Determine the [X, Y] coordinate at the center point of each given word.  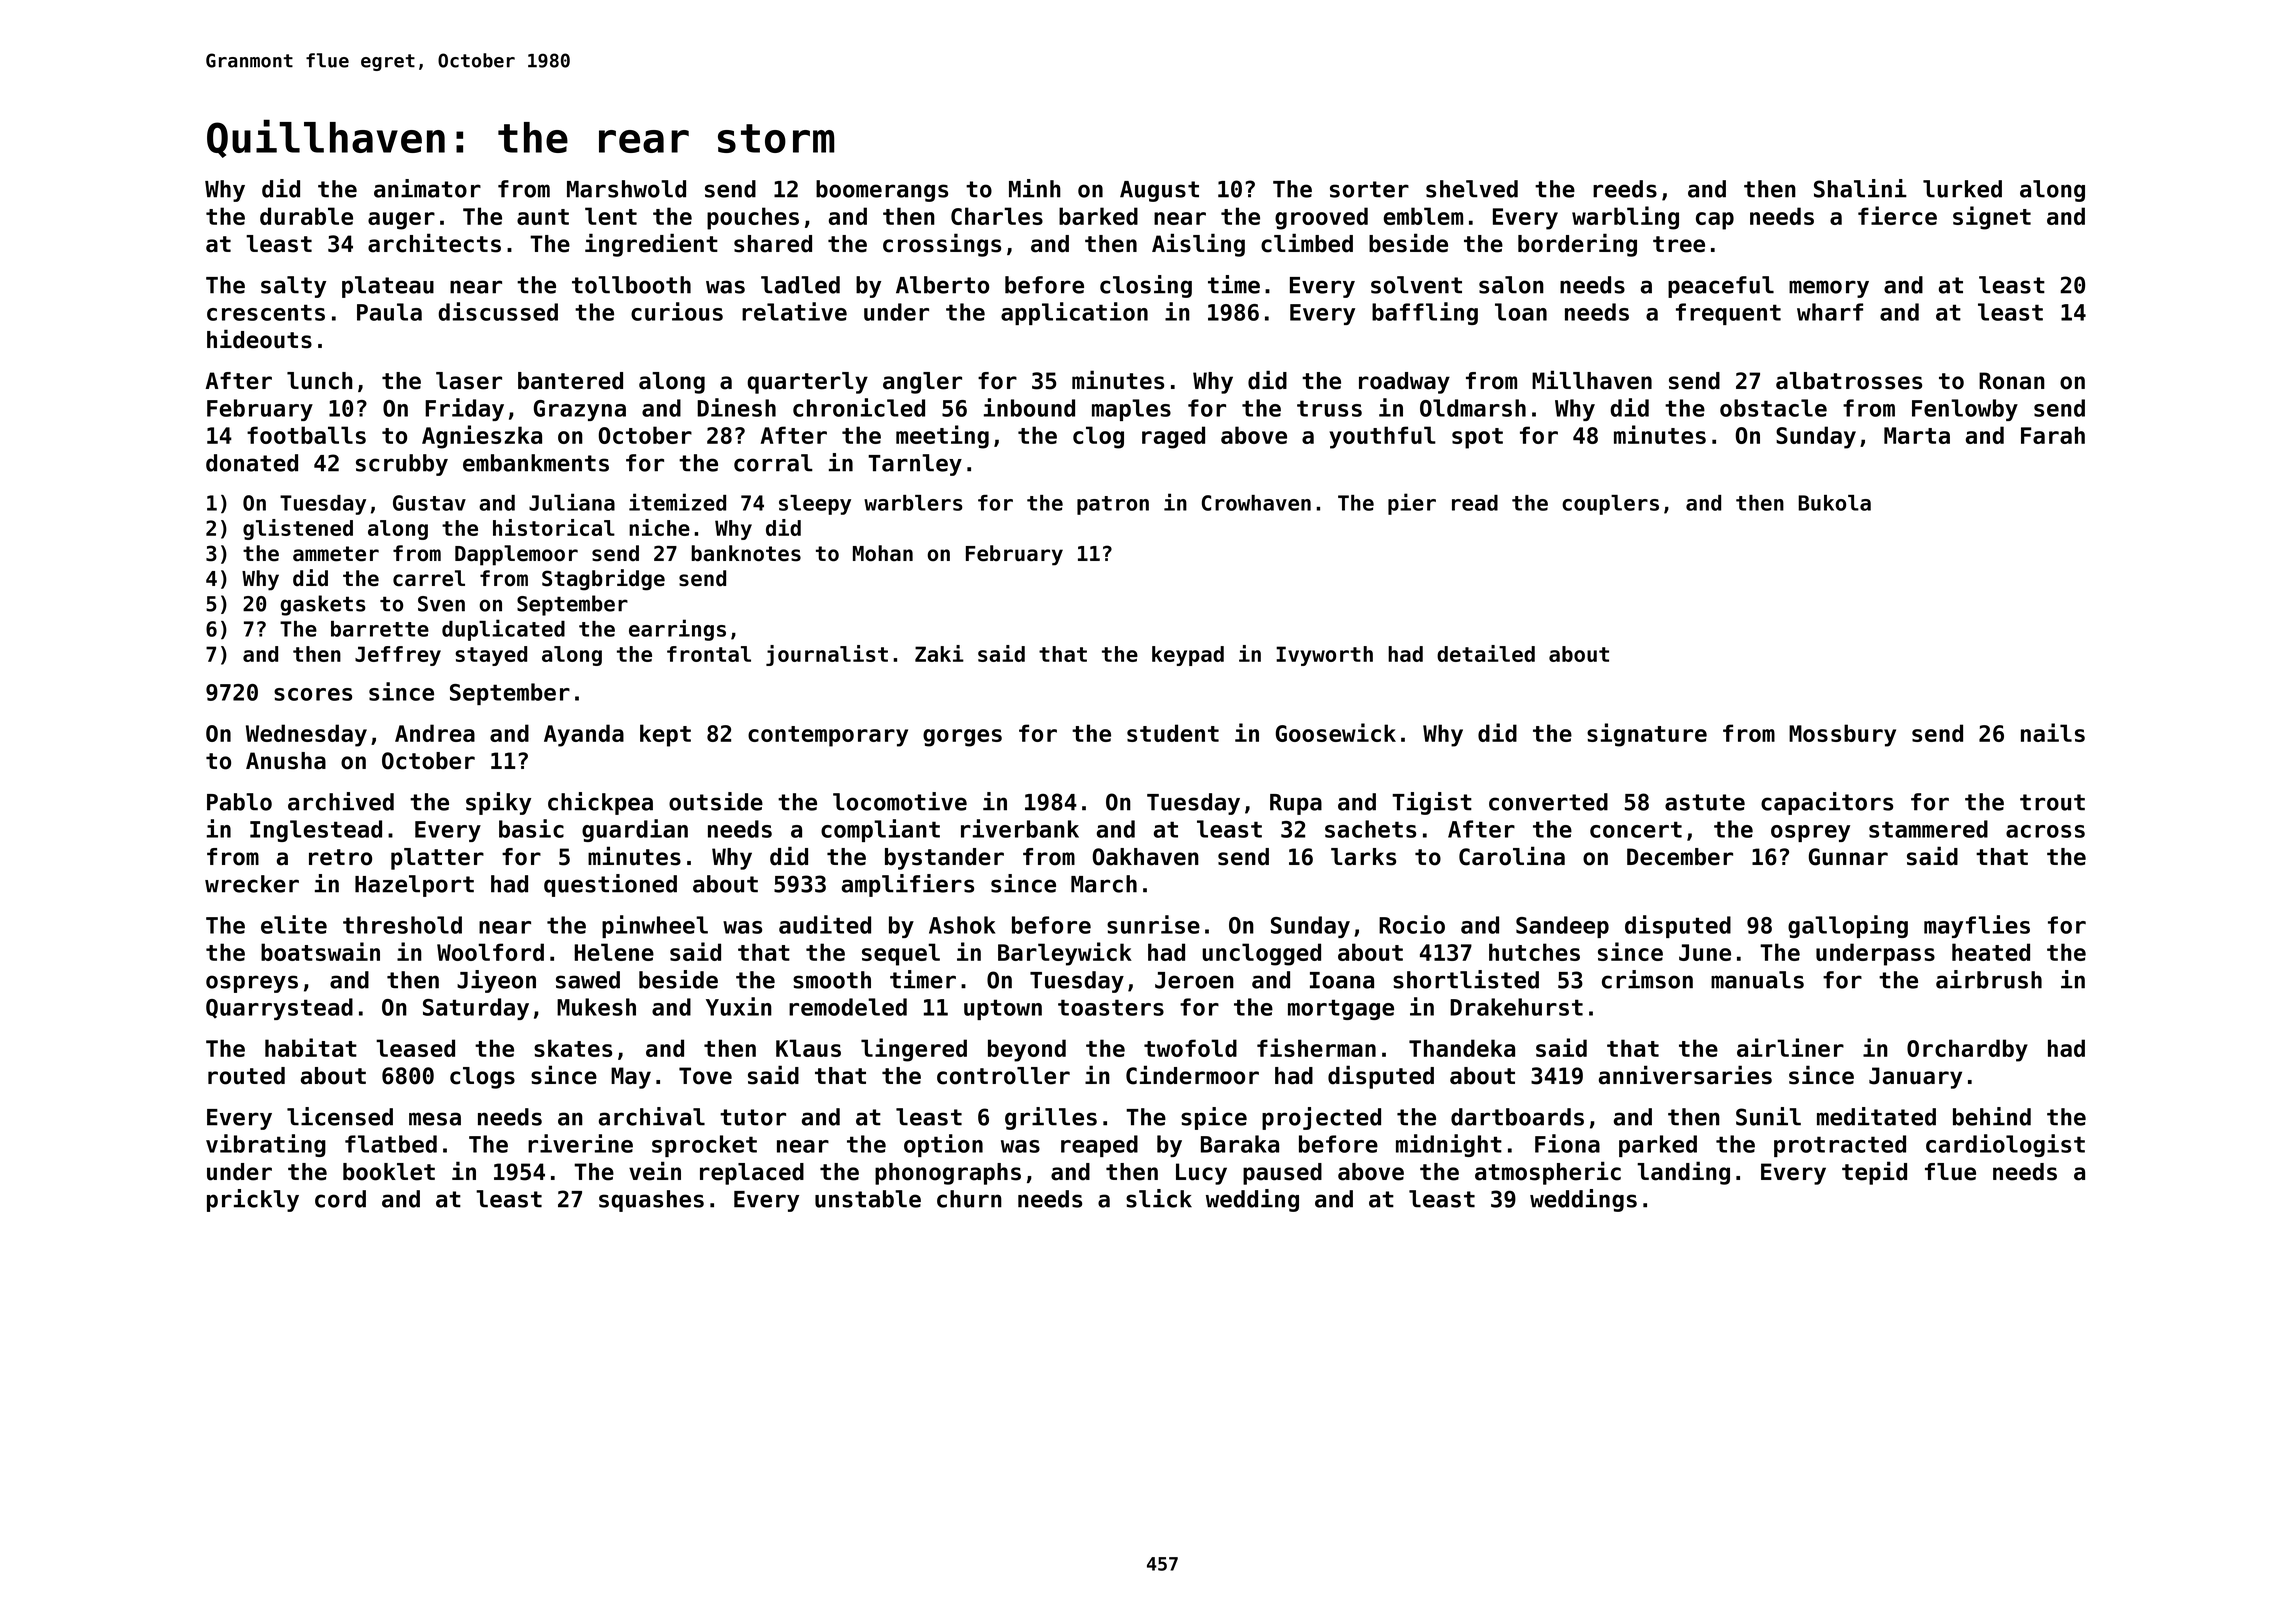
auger [401, 221]
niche [659, 527]
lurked [1962, 189]
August [1159, 191]
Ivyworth [1324, 656]
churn [969, 1199]
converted [1548, 802]
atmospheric [1548, 1173]
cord [340, 1199]
